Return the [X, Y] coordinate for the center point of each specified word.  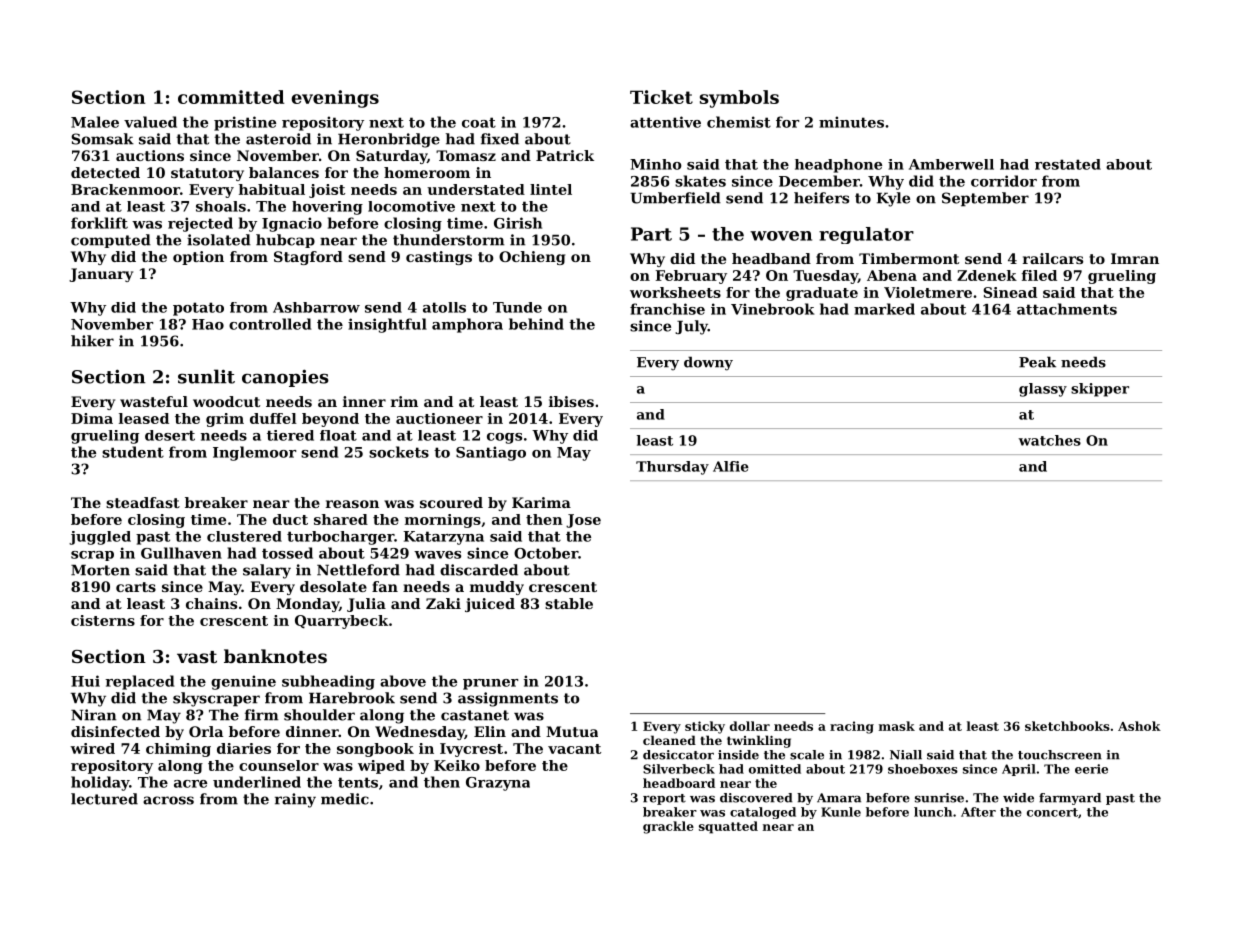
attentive [665, 122]
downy [708, 363]
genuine [243, 682]
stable [569, 603]
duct [290, 519]
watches [1049, 440]
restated [1068, 164]
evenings [335, 99]
